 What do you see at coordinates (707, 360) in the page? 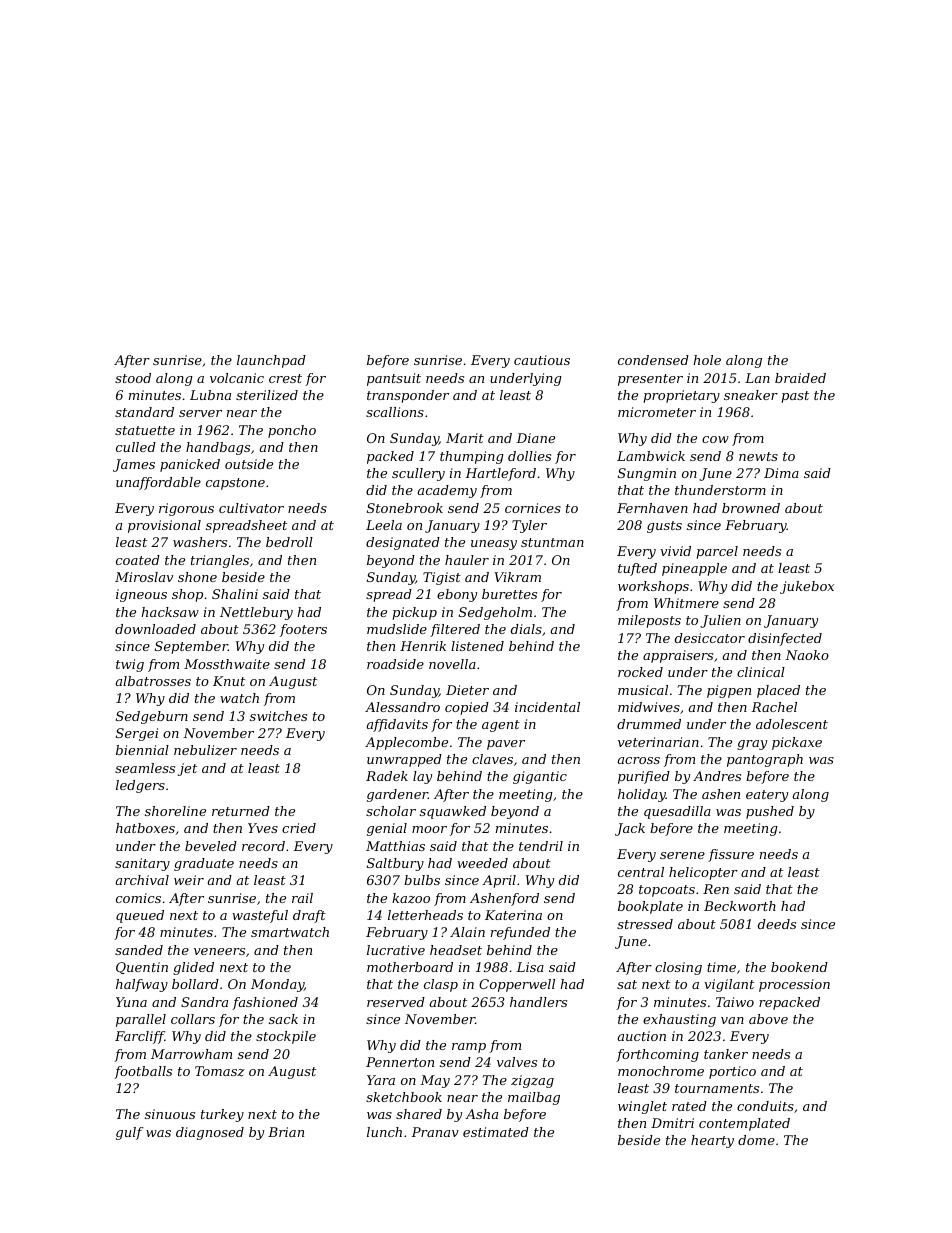
I see `hole` at bounding box center [707, 360].
